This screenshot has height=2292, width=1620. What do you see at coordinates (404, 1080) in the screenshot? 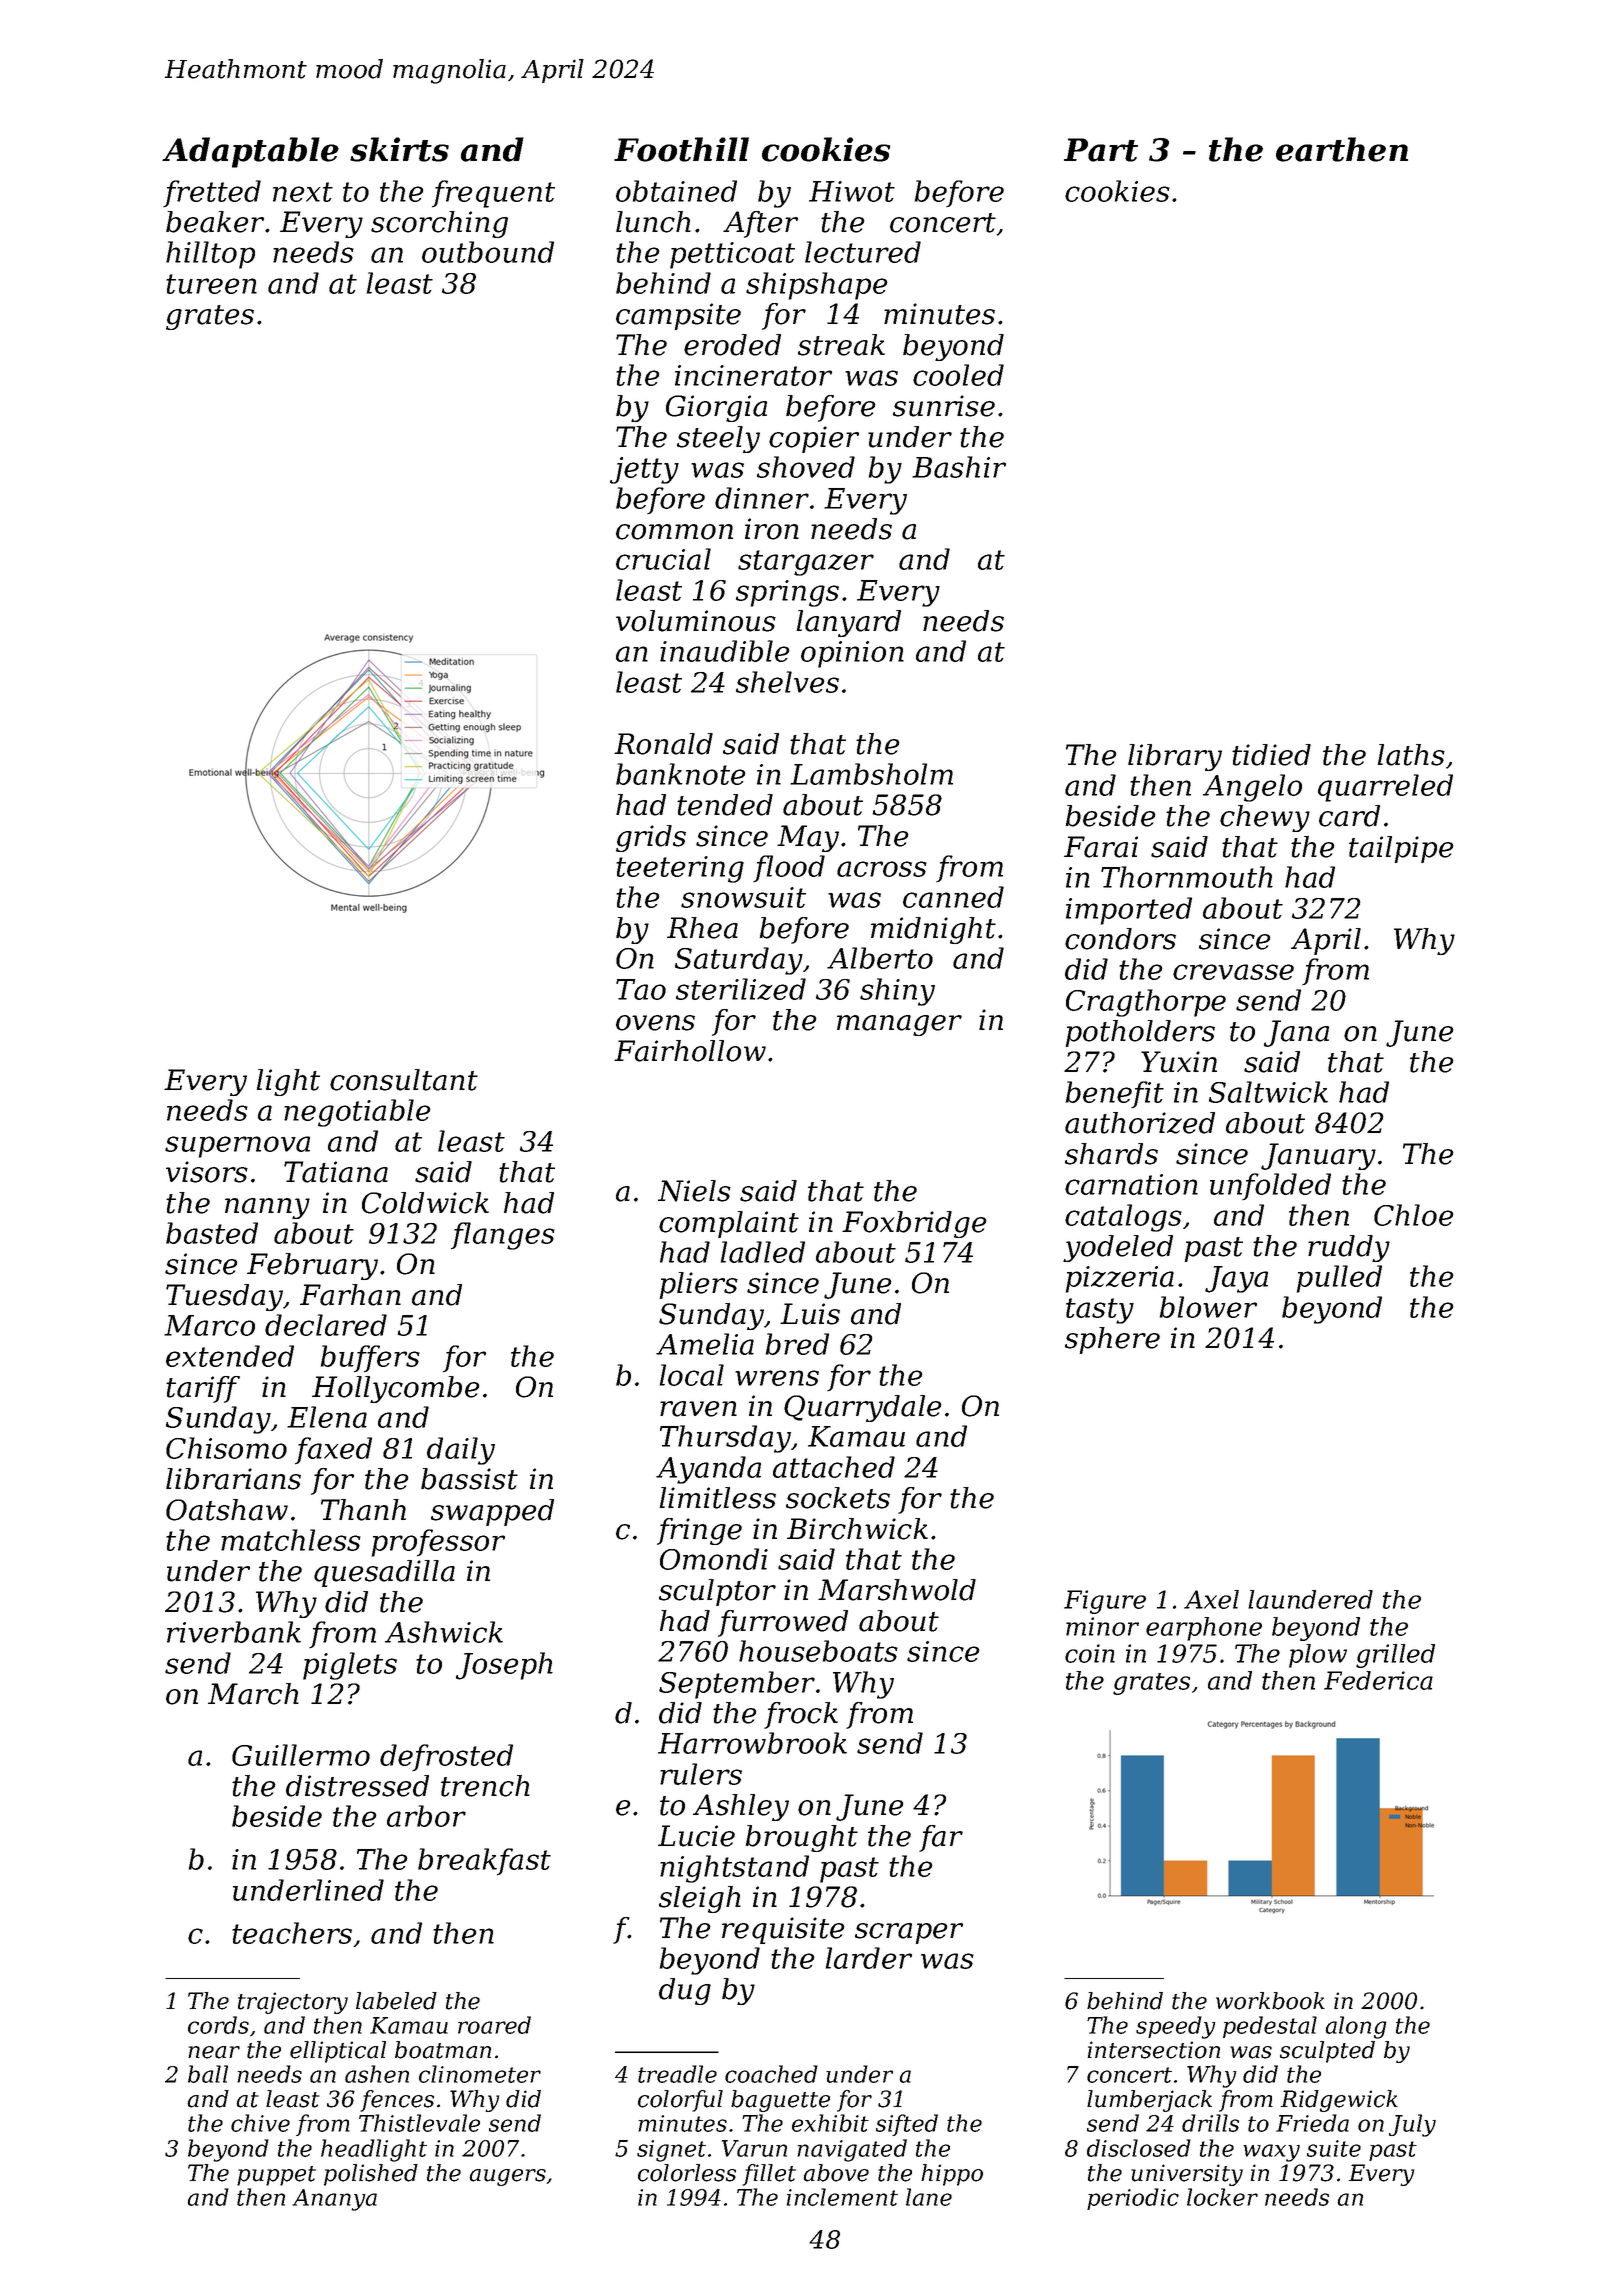
I see `consultant` at bounding box center [404, 1080].
